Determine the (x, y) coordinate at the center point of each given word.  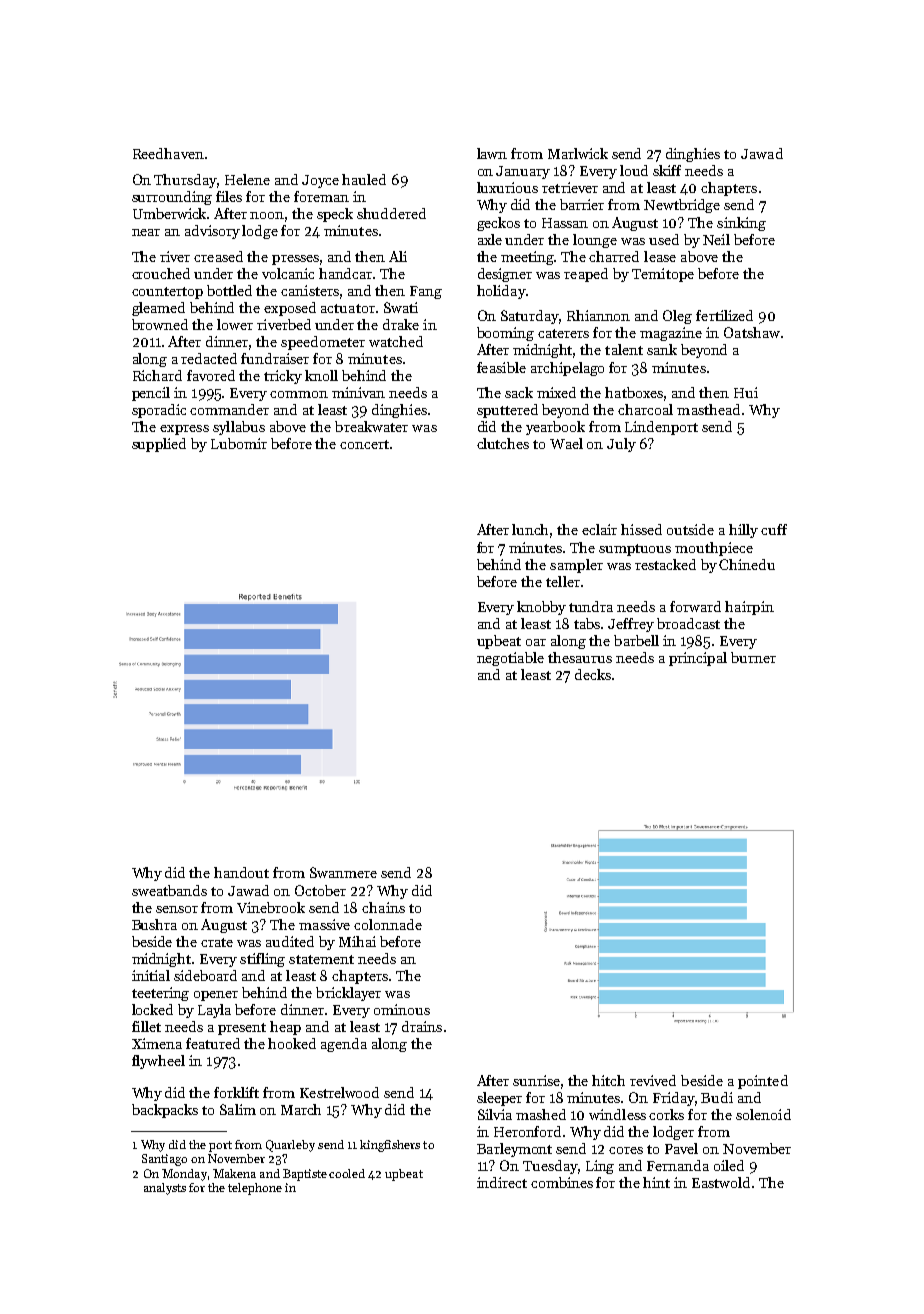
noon (267, 215)
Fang (426, 292)
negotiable (510, 659)
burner (753, 657)
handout (241, 872)
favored (211, 375)
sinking (741, 224)
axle (490, 239)
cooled (347, 1173)
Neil (716, 239)
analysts (165, 1189)
